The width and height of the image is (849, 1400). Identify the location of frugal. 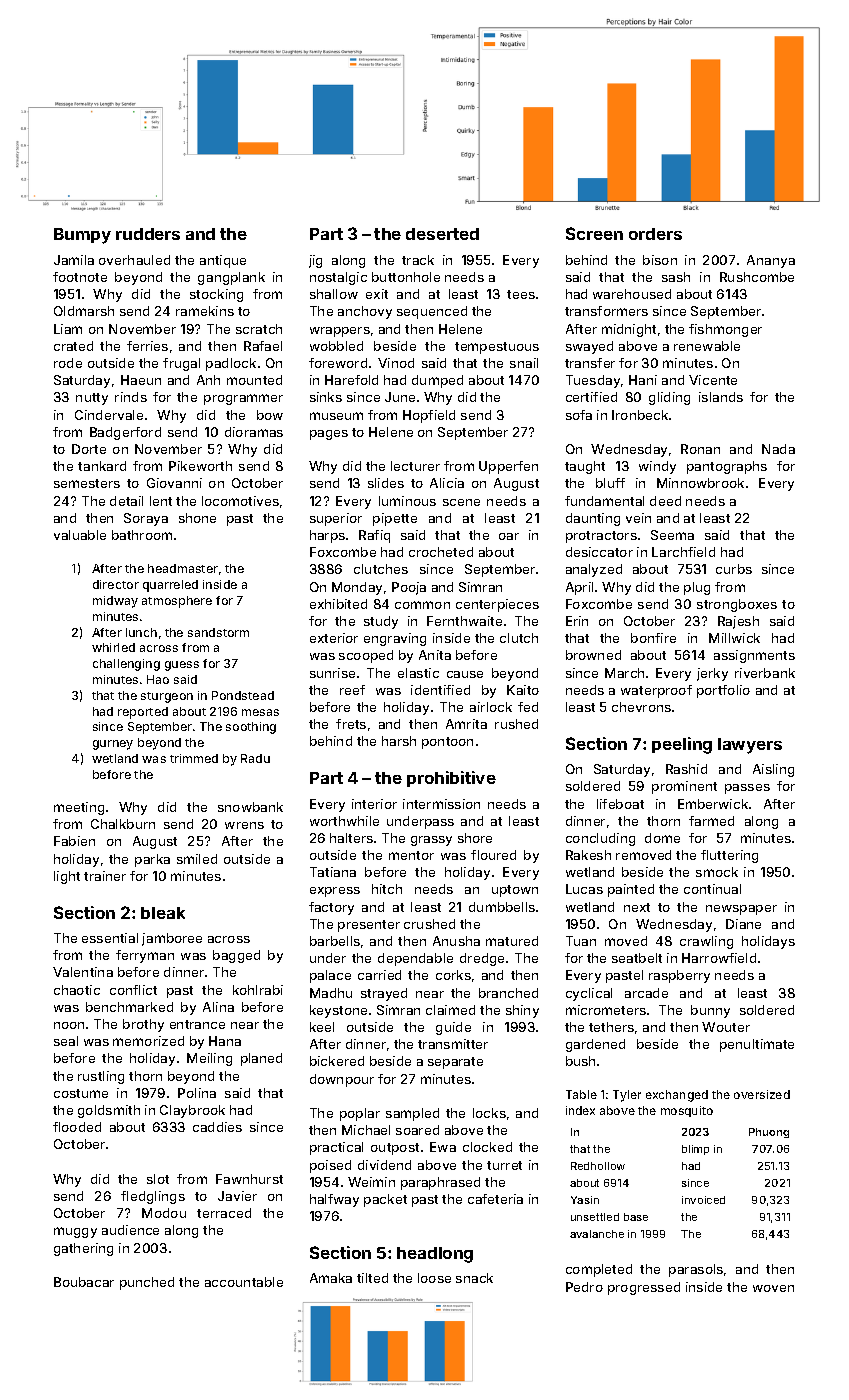
(181, 364).
